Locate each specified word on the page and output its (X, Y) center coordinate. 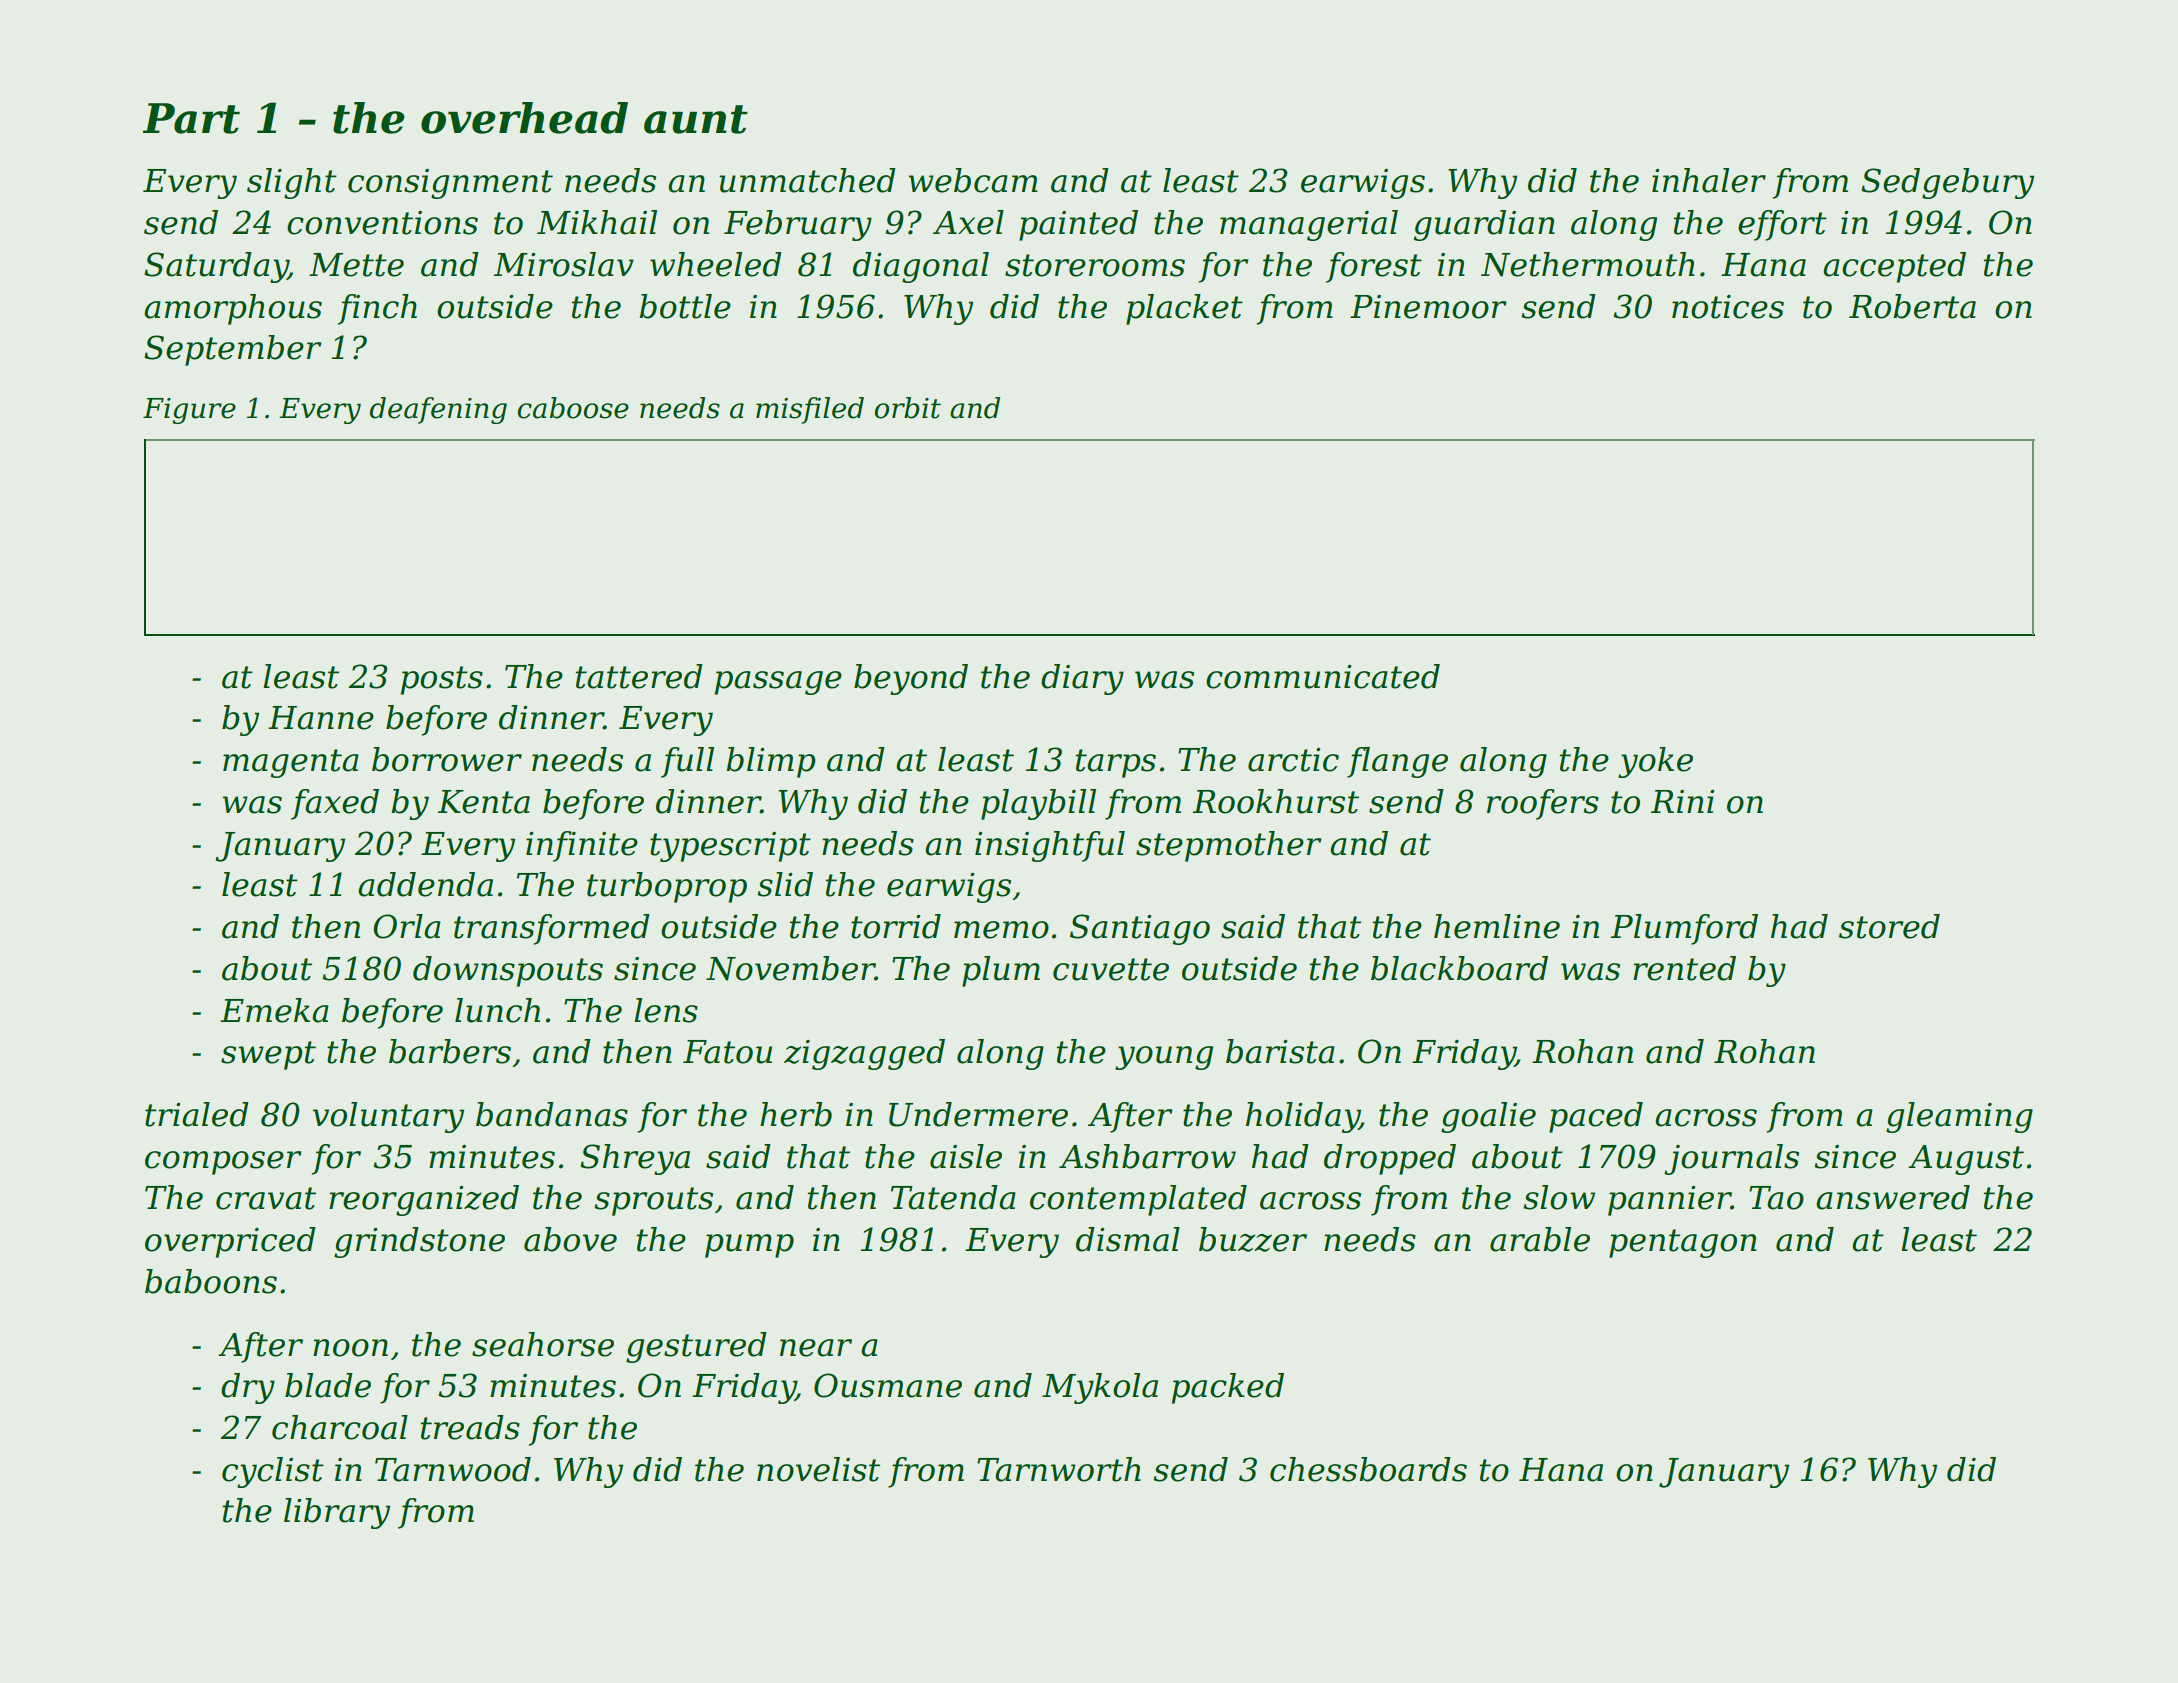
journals (1731, 1159)
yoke (1655, 762)
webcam (973, 180)
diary (1082, 679)
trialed (197, 1114)
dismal (1128, 1239)
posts (442, 680)
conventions (382, 223)
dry (248, 1388)
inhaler (1709, 180)
